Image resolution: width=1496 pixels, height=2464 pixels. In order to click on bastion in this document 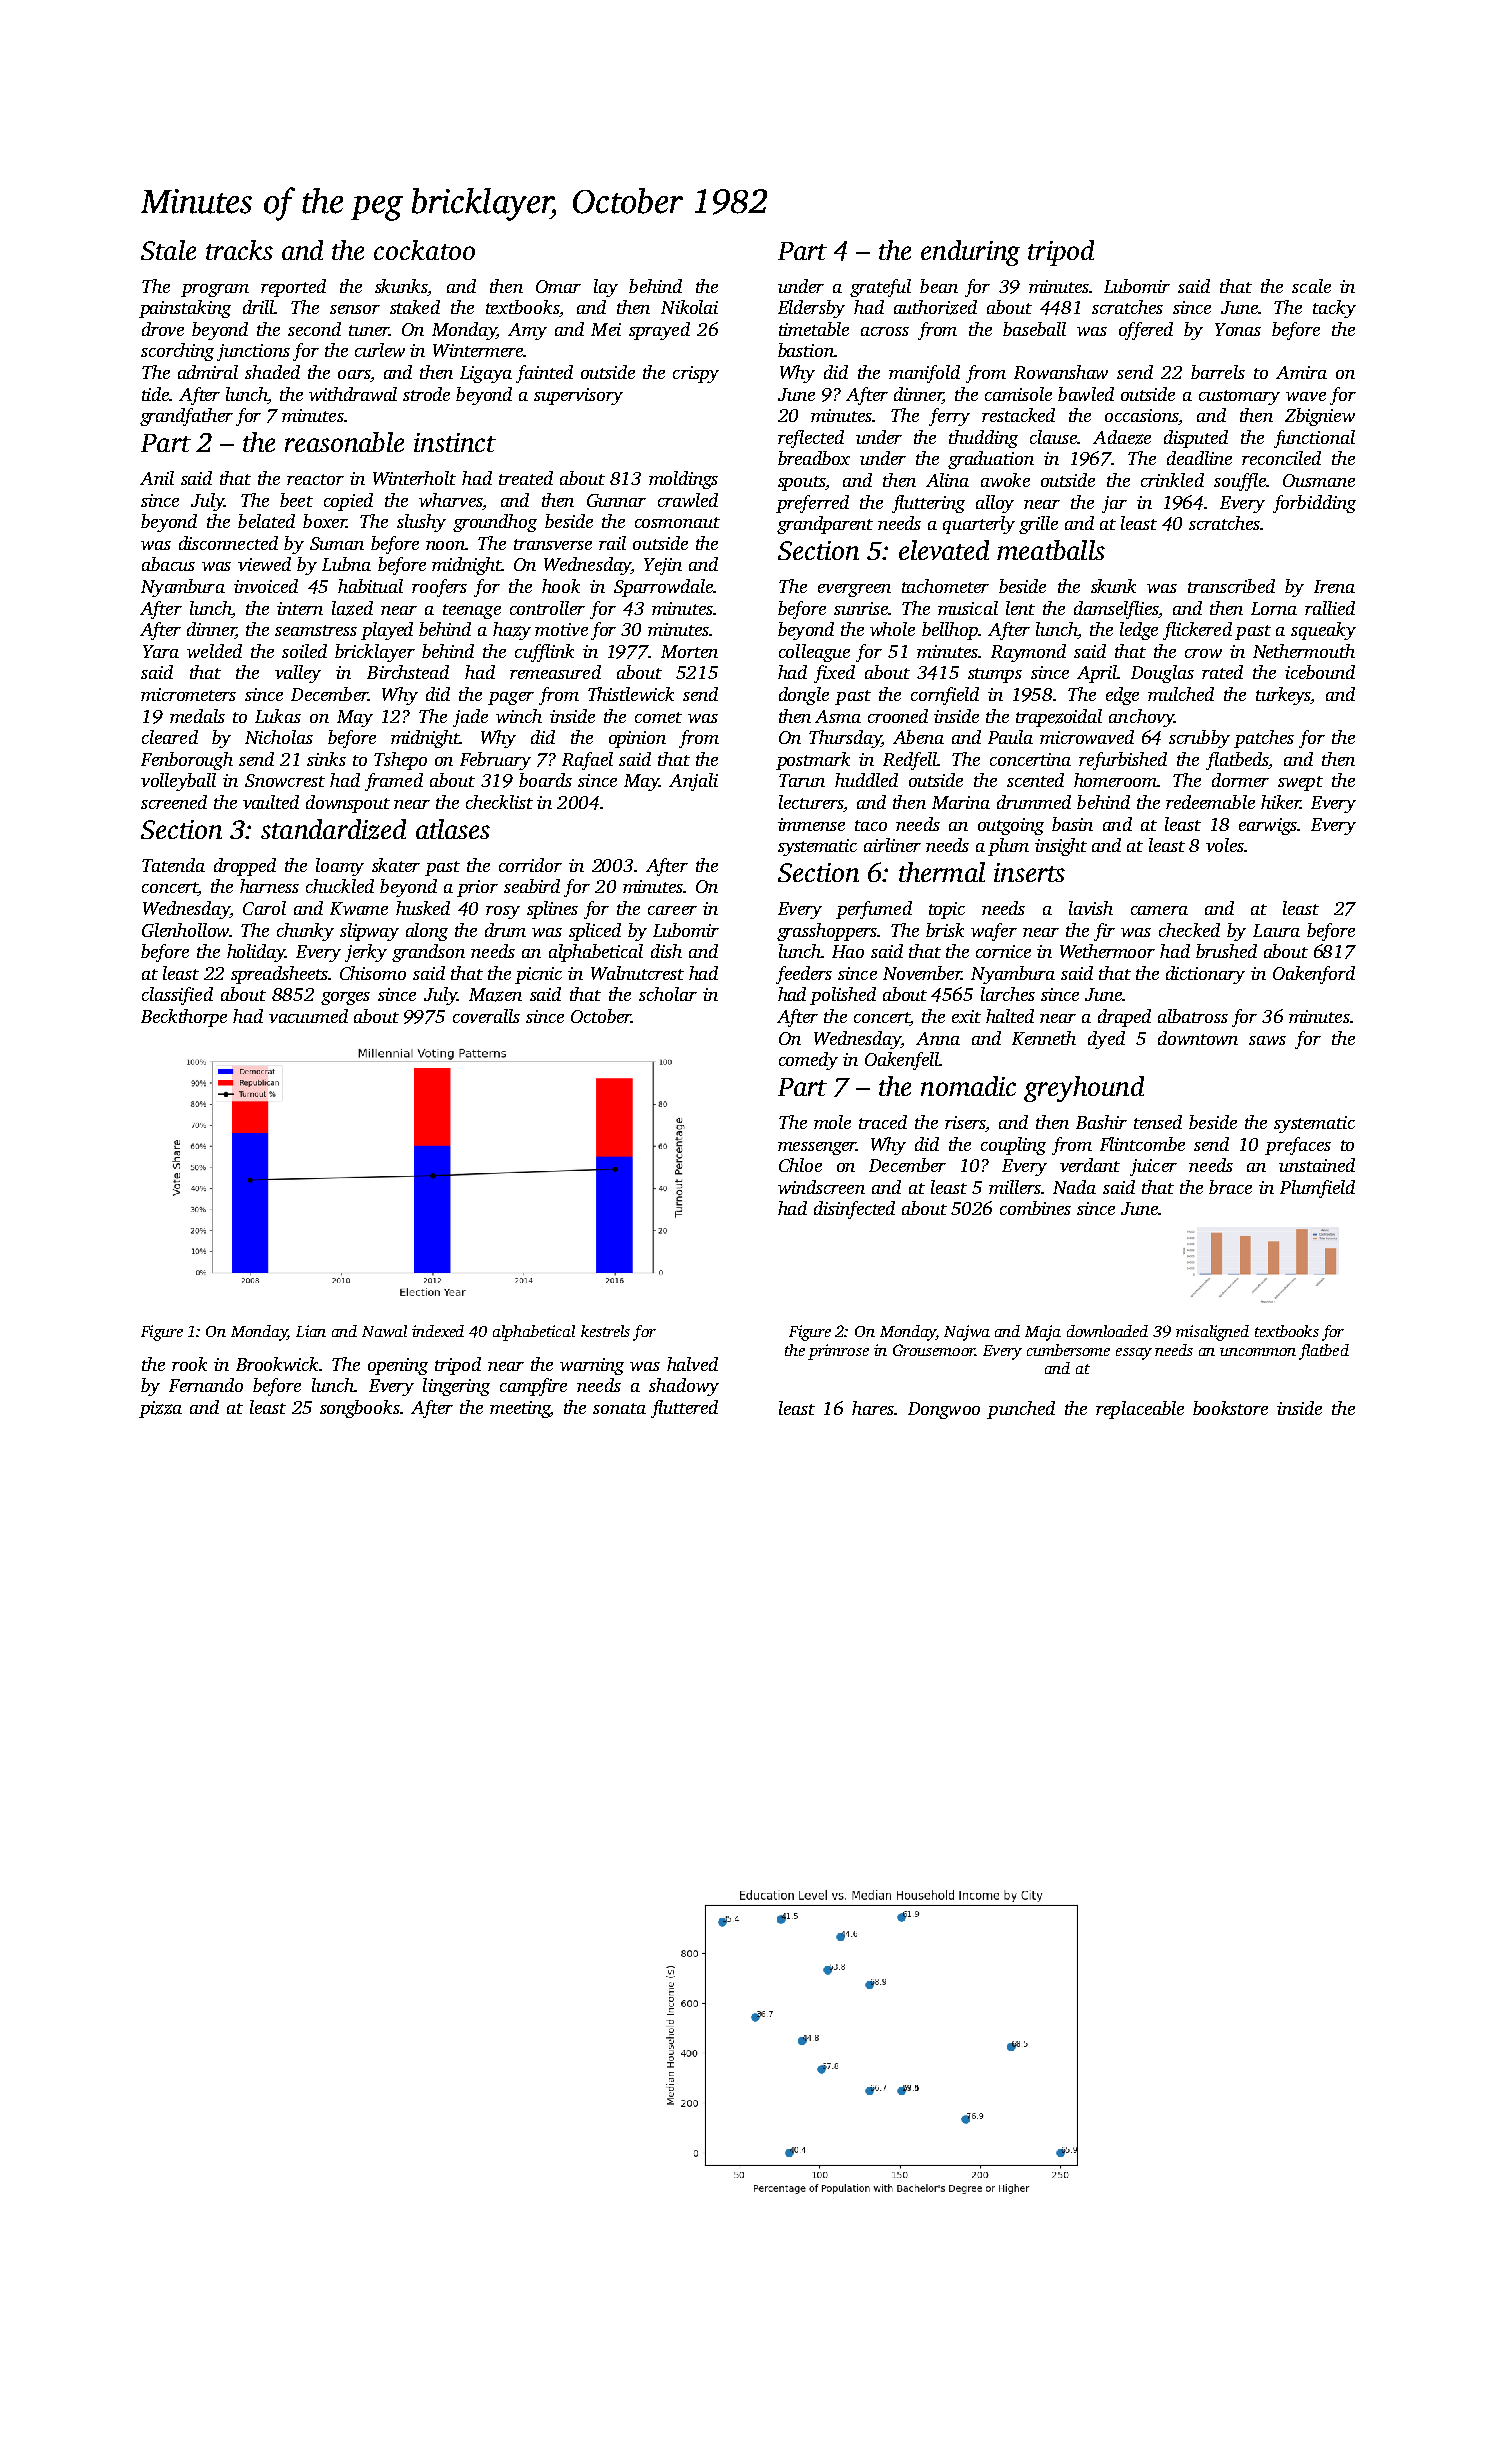, I will do `click(806, 350)`.
